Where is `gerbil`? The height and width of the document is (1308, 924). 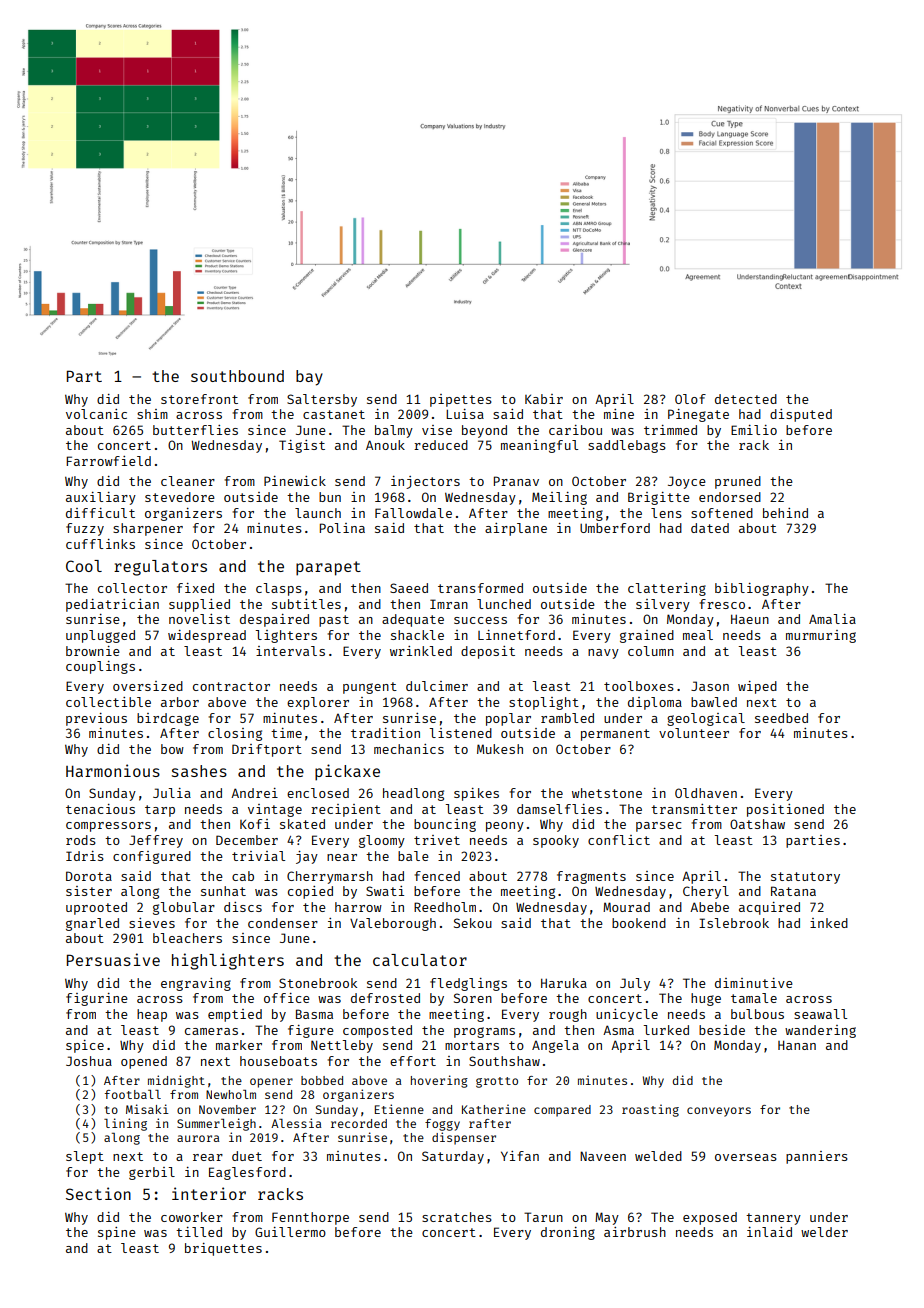
gerbil is located at coordinates (152, 1173).
